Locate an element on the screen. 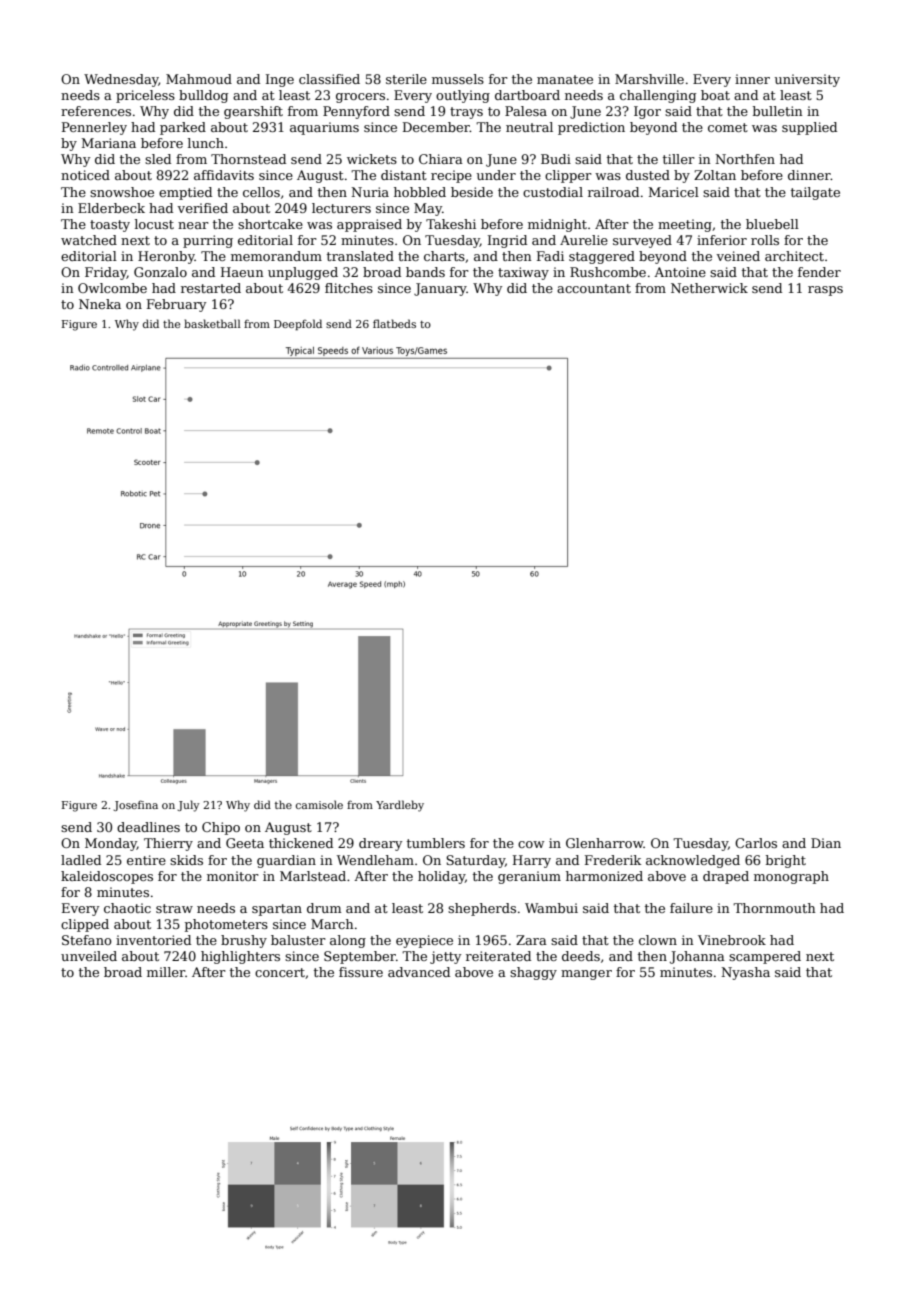 This screenshot has width=908, height=1316. accountant is located at coordinates (594, 288).
